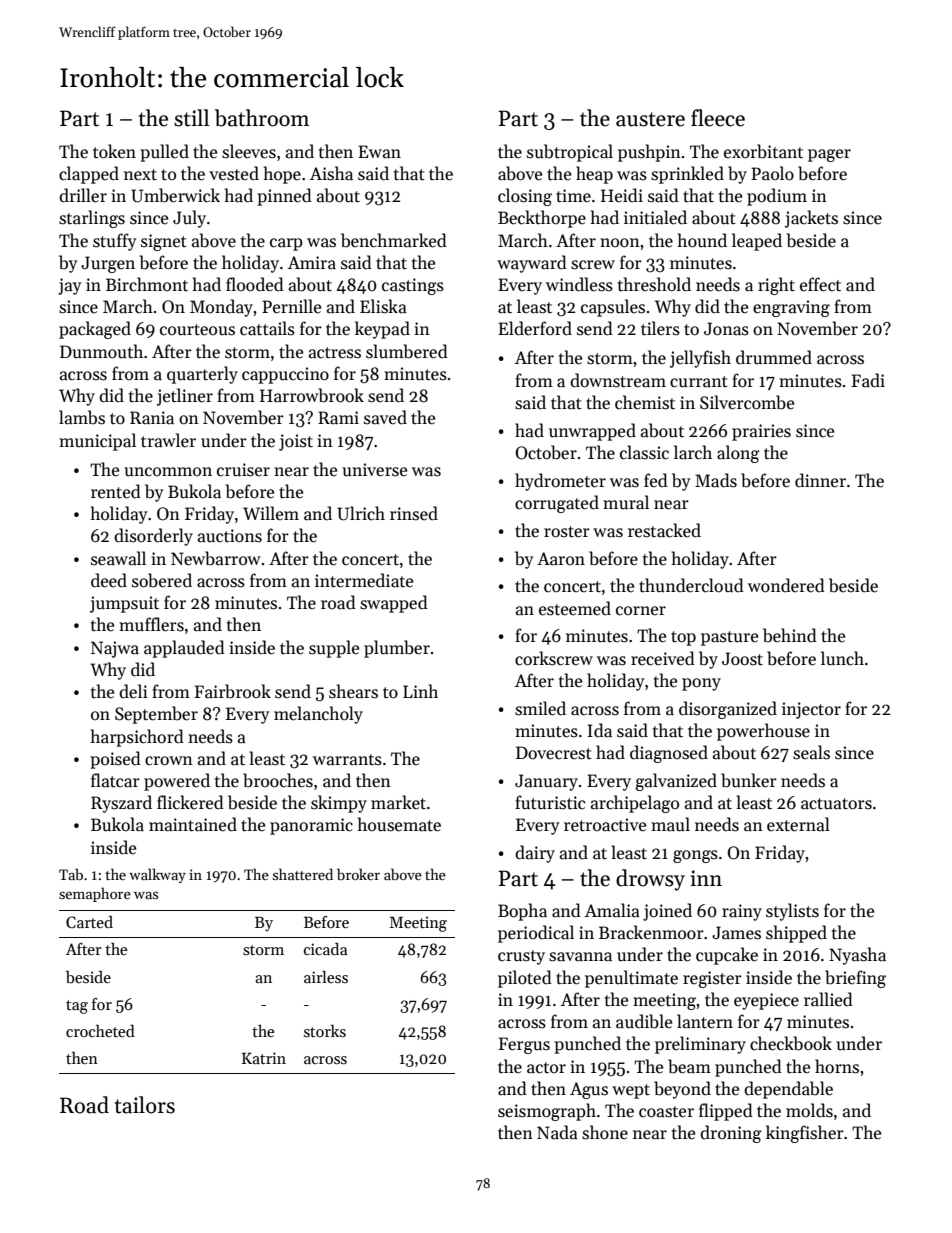 This screenshot has width=952, height=1233. What do you see at coordinates (650, 119) in the screenshot?
I see `austere` at bounding box center [650, 119].
